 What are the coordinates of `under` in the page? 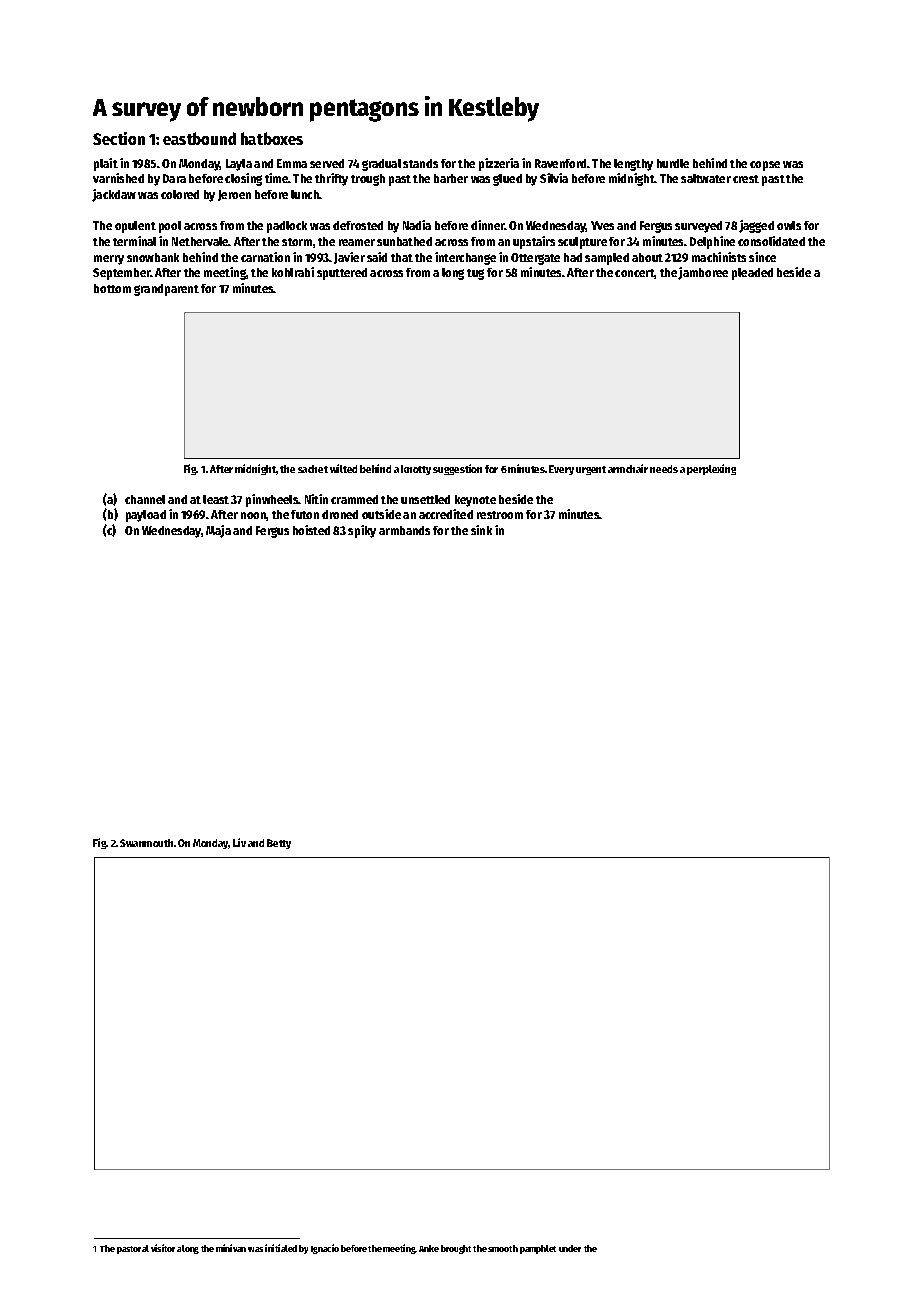 It's located at (570, 1248).
